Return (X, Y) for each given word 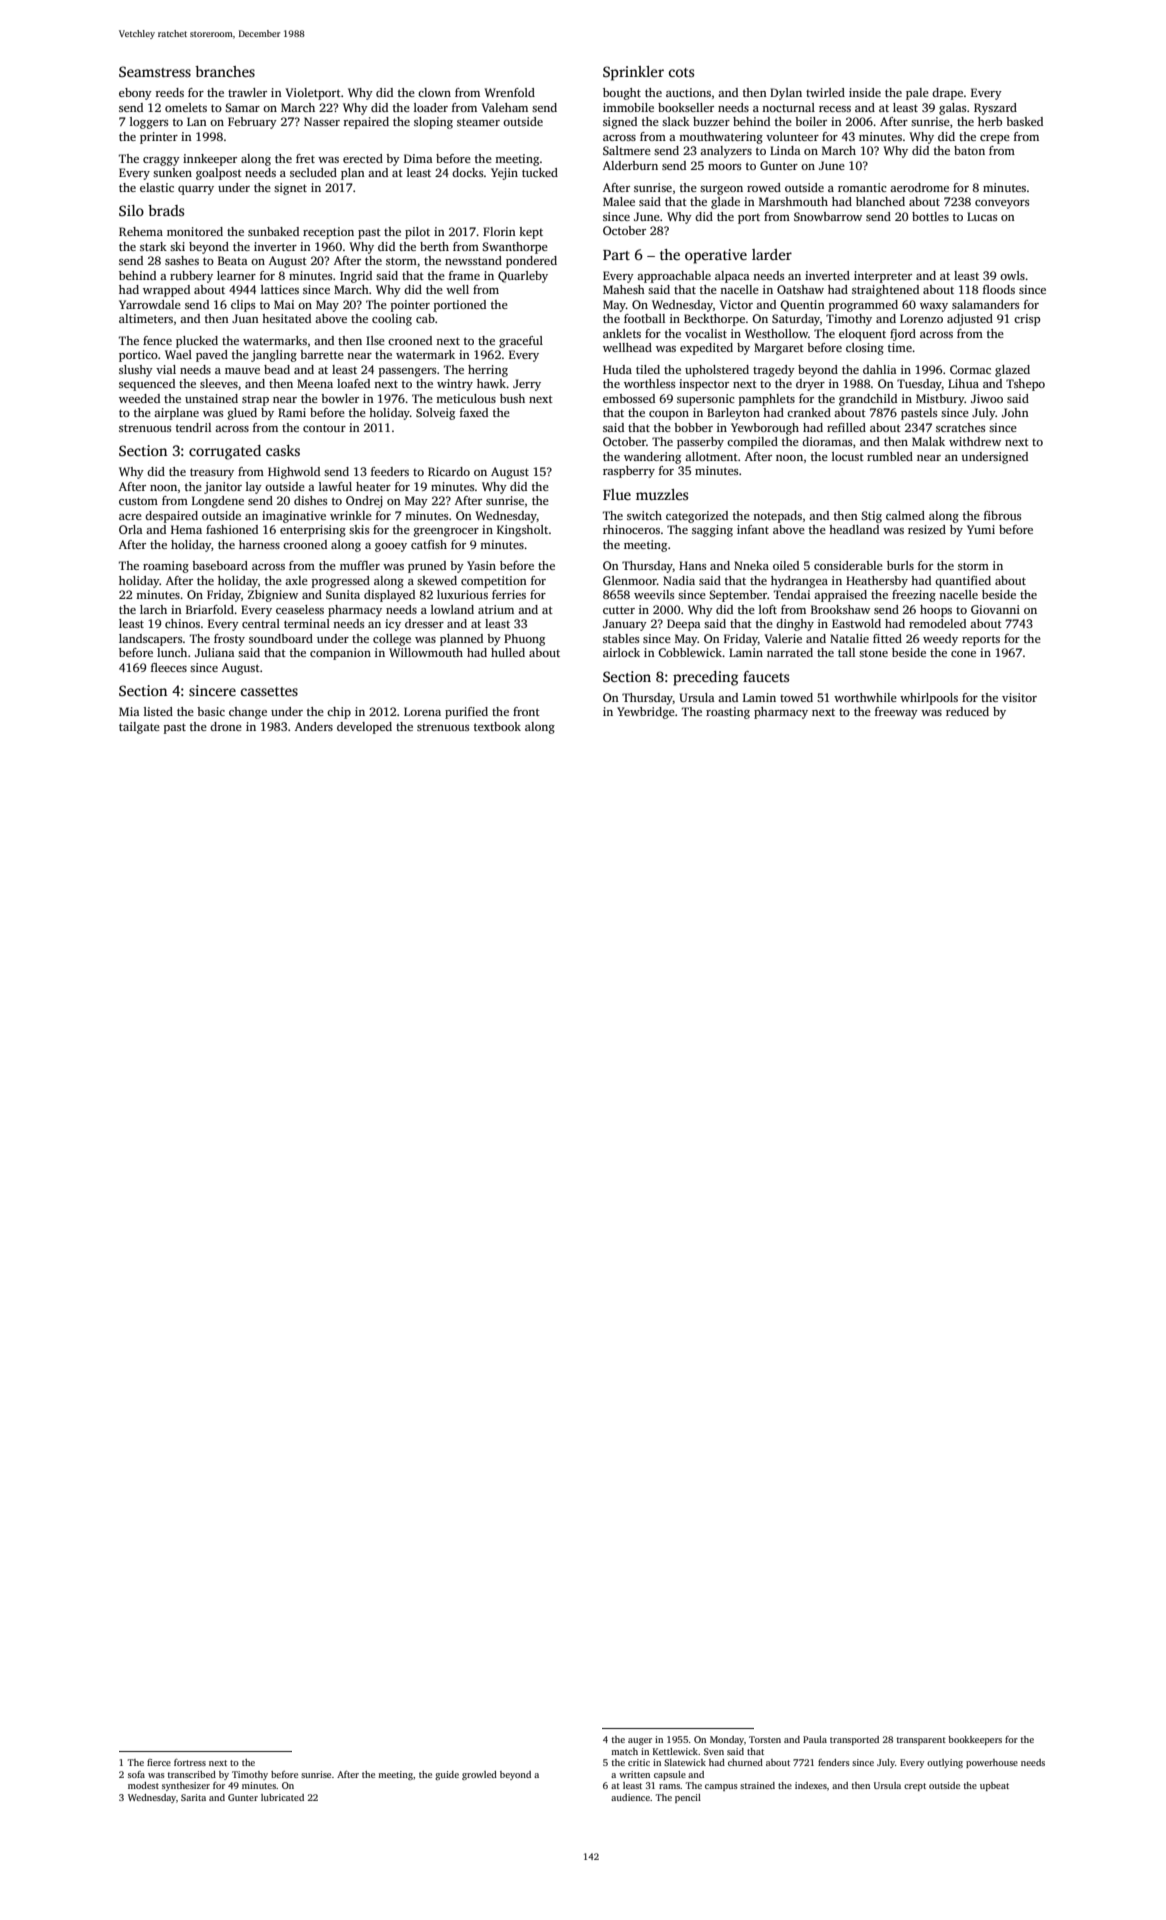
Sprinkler (633, 73)
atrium (496, 609)
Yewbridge (646, 713)
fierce (159, 1762)
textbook (497, 726)
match (624, 1751)
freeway (896, 713)
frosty (229, 640)
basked (1024, 121)
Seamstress (155, 71)
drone (226, 726)
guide (447, 1775)
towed (796, 697)
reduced (967, 711)
